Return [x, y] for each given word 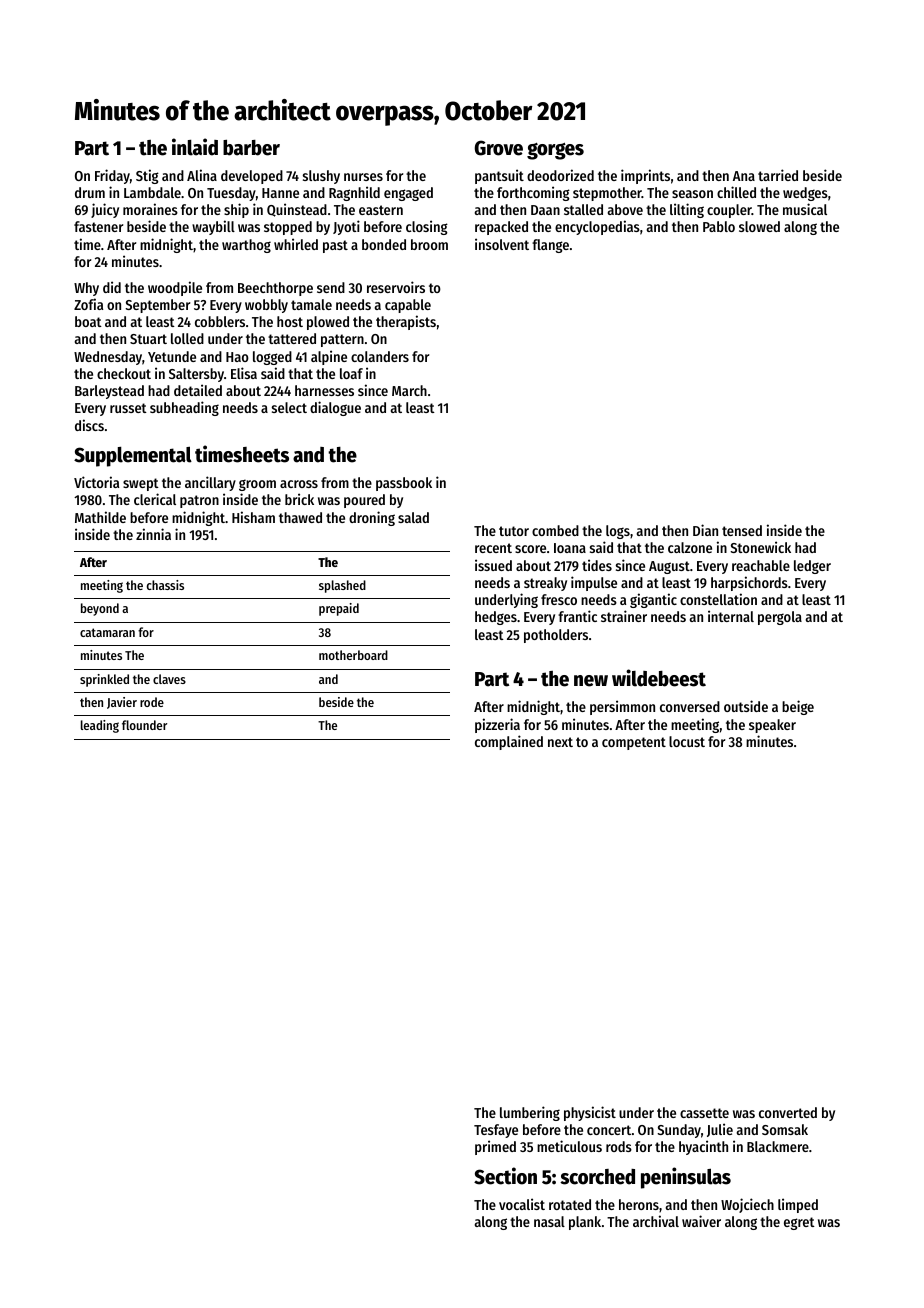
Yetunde [172, 356]
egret [799, 1223]
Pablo [719, 226]
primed [495, 1147]
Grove [499, 148]
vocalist [522, 1204]
